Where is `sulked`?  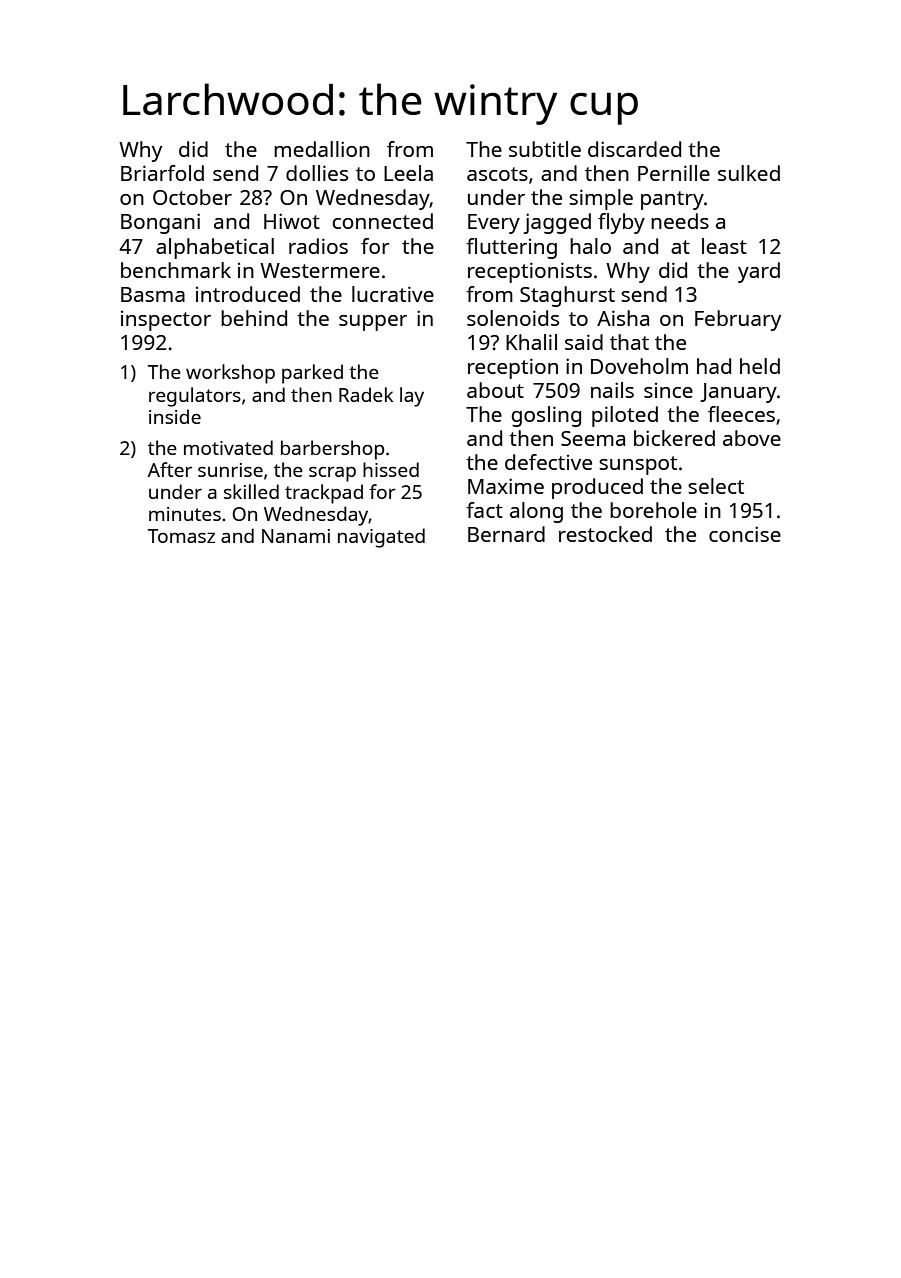
sulked is located at coordinates (749, 173).
